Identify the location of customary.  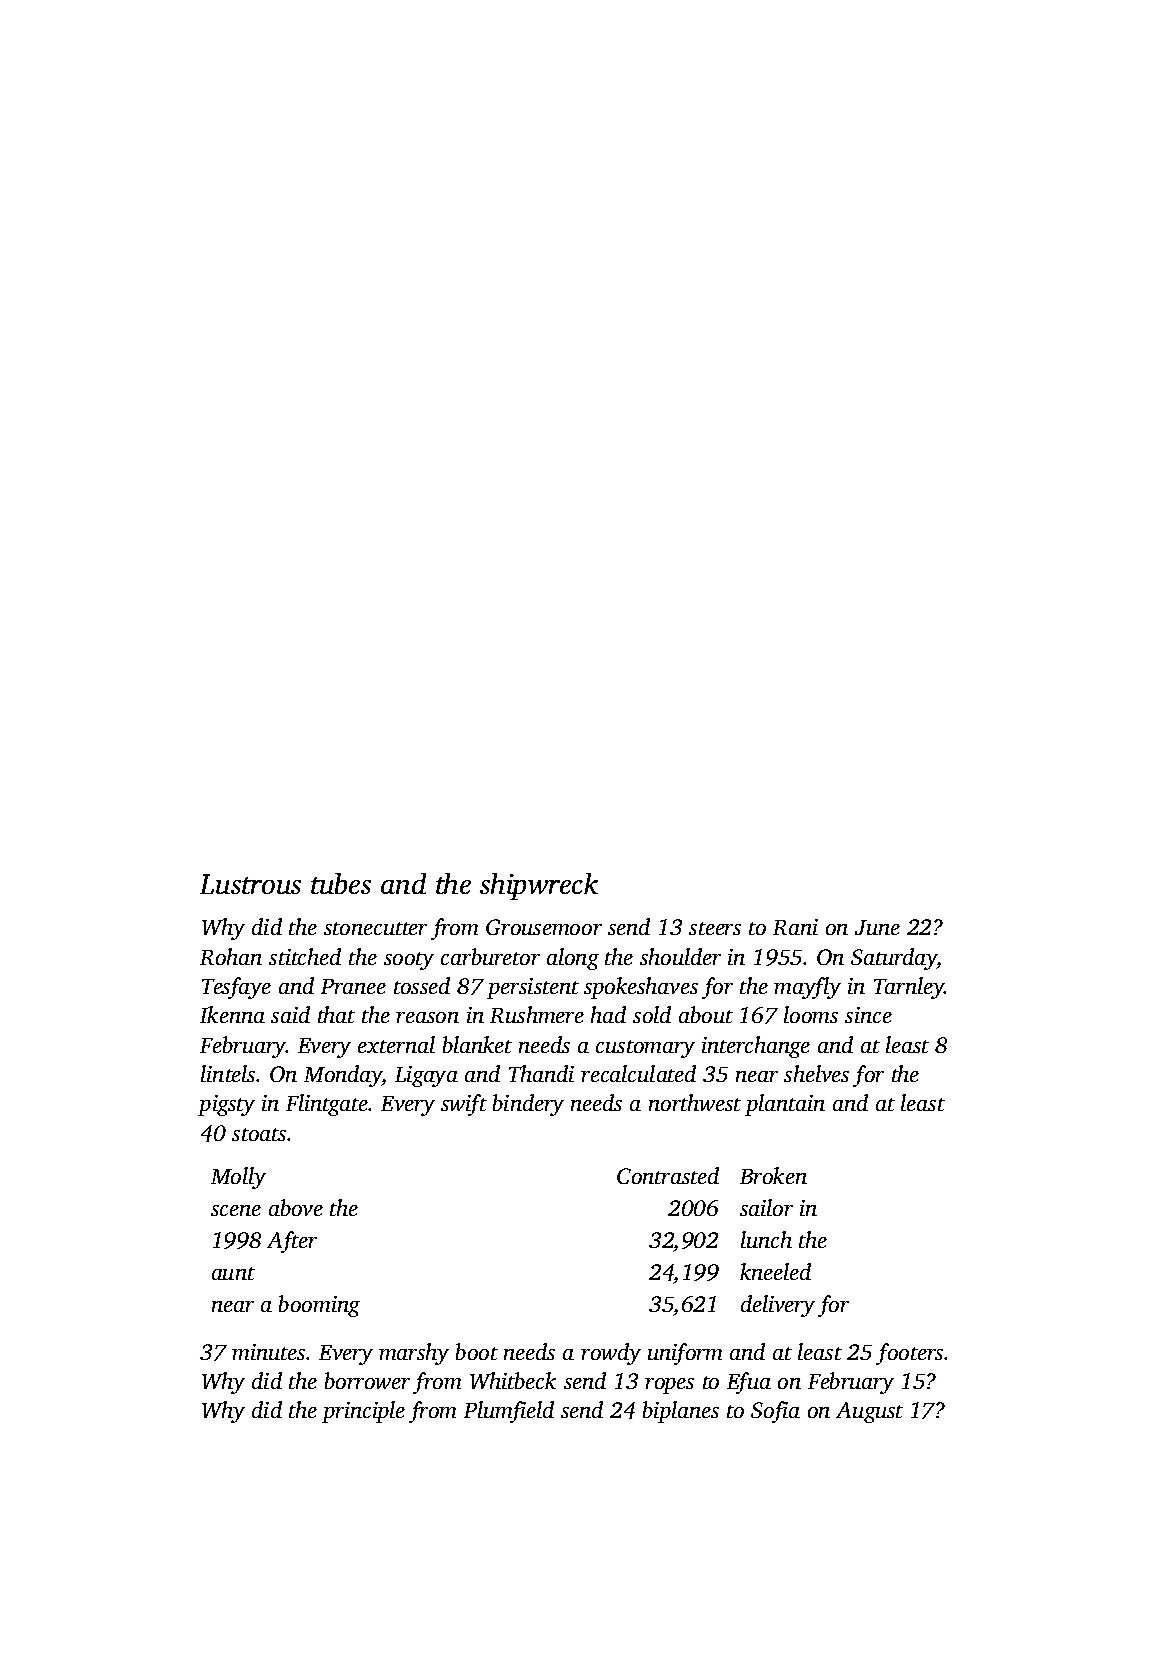
(645, 1049).
